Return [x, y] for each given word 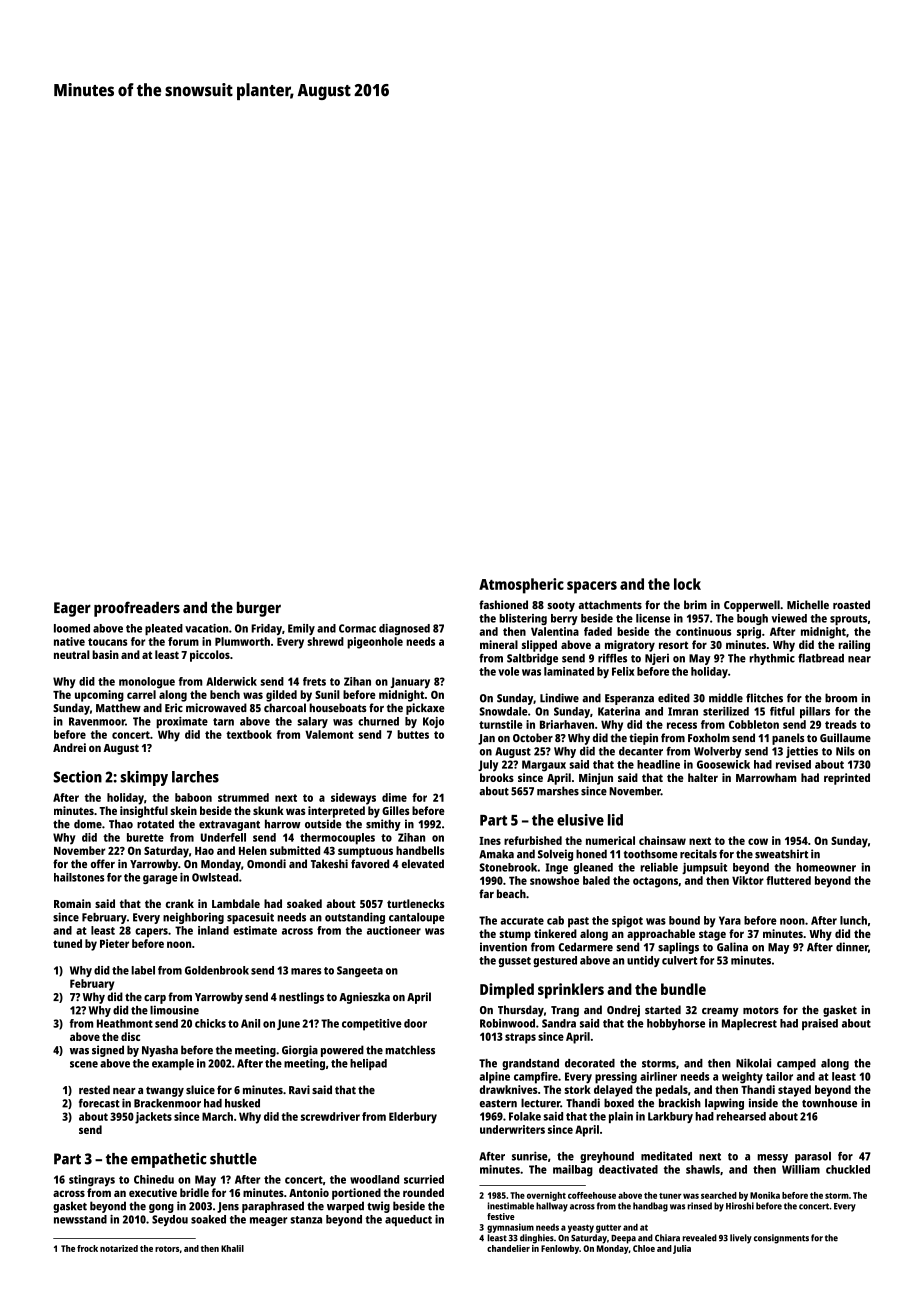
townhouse [829, 1103]
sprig [749, 633]
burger [259, 609]
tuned [67, 943]
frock [87, 1248]
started [663, 1009]
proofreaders [137, 609]
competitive [372, 1025]
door [415, 1023]
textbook [249, 734]
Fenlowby [560, 1249]
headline [658, 764]
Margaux [544, 766]
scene [84, 1064]
